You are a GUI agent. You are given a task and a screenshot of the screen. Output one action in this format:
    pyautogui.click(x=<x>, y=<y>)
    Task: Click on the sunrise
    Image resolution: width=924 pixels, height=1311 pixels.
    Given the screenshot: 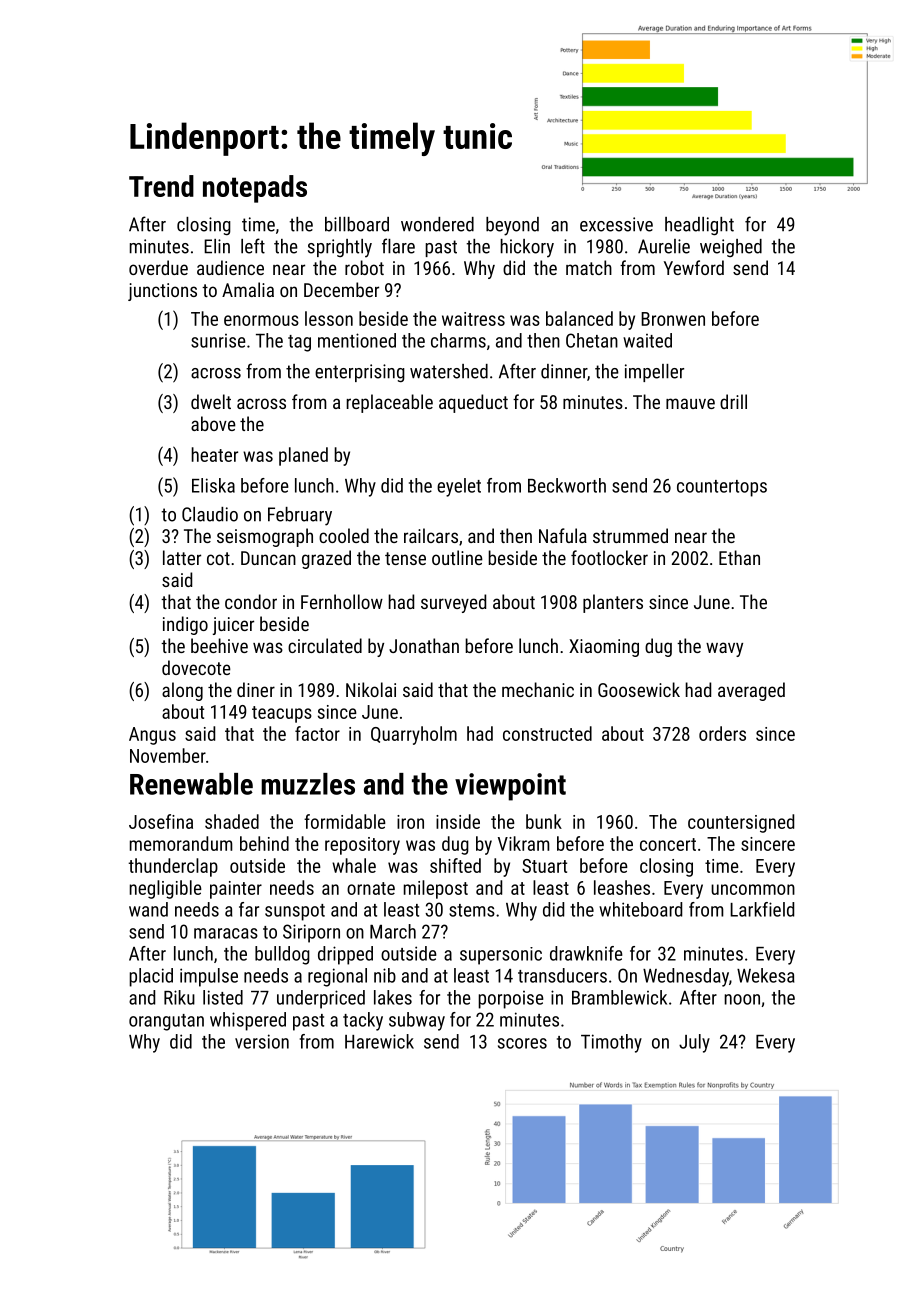 What is the action you would take?
    pyautogui.click(x=218, y=341)
